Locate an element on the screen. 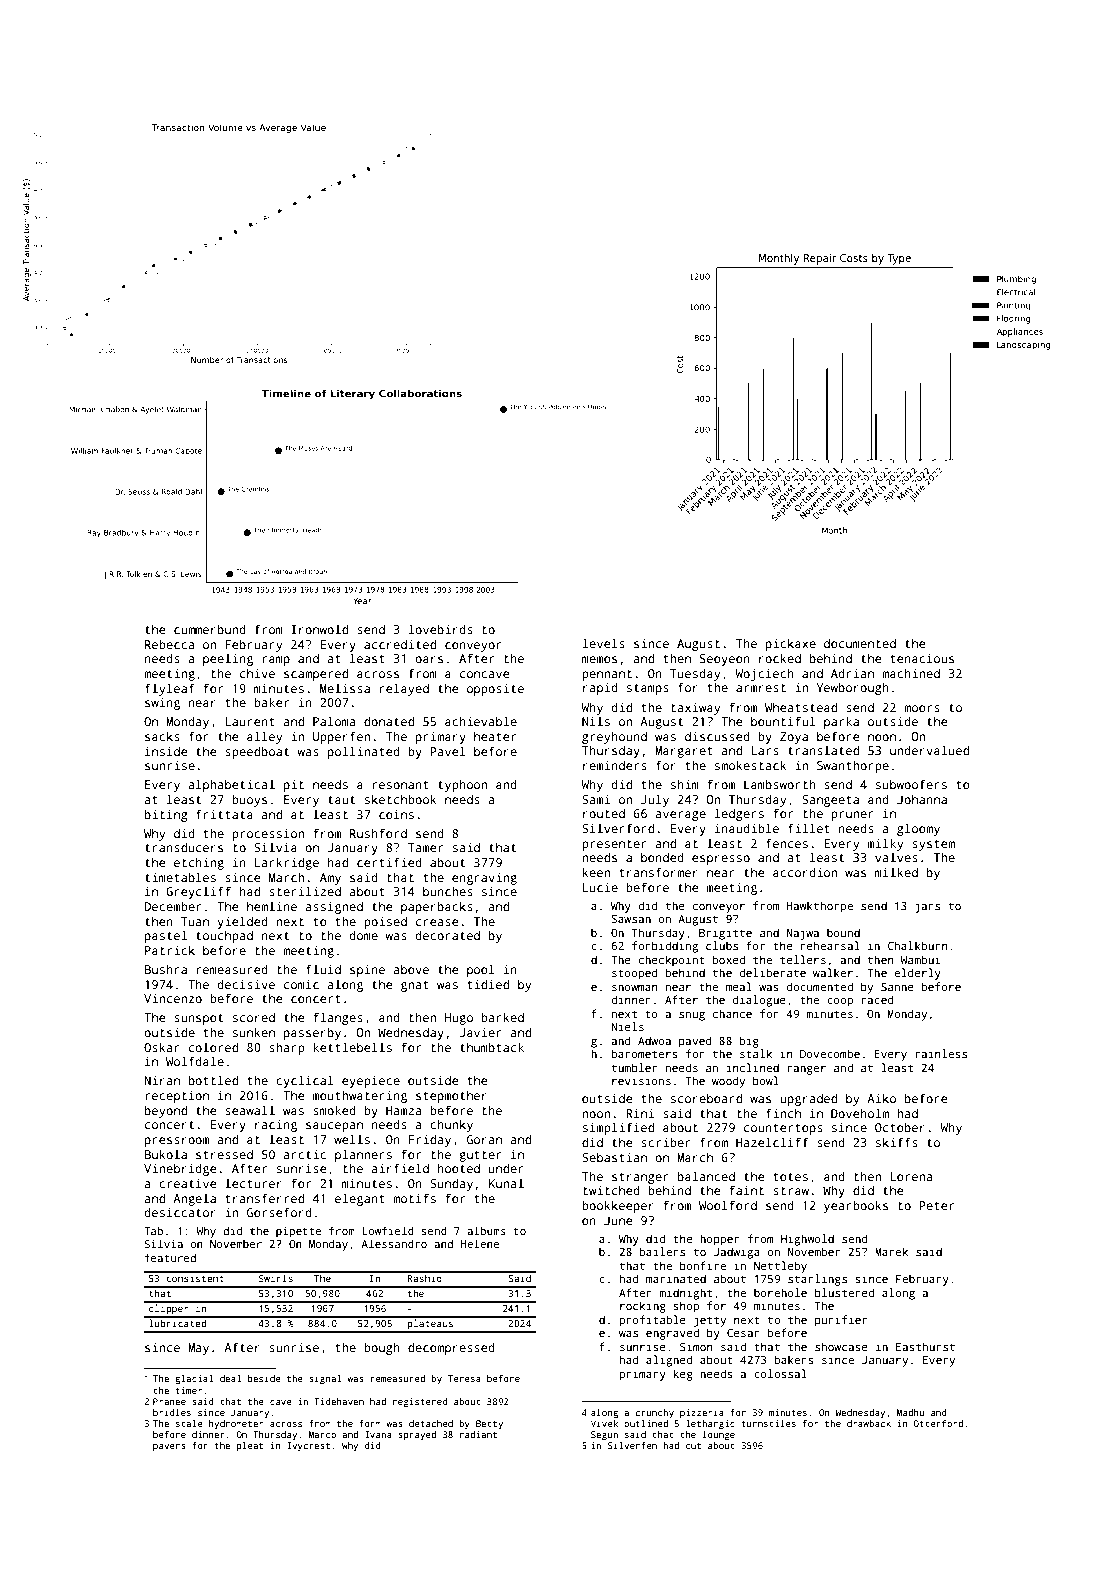  swing is located at coordinates (162, 704).
